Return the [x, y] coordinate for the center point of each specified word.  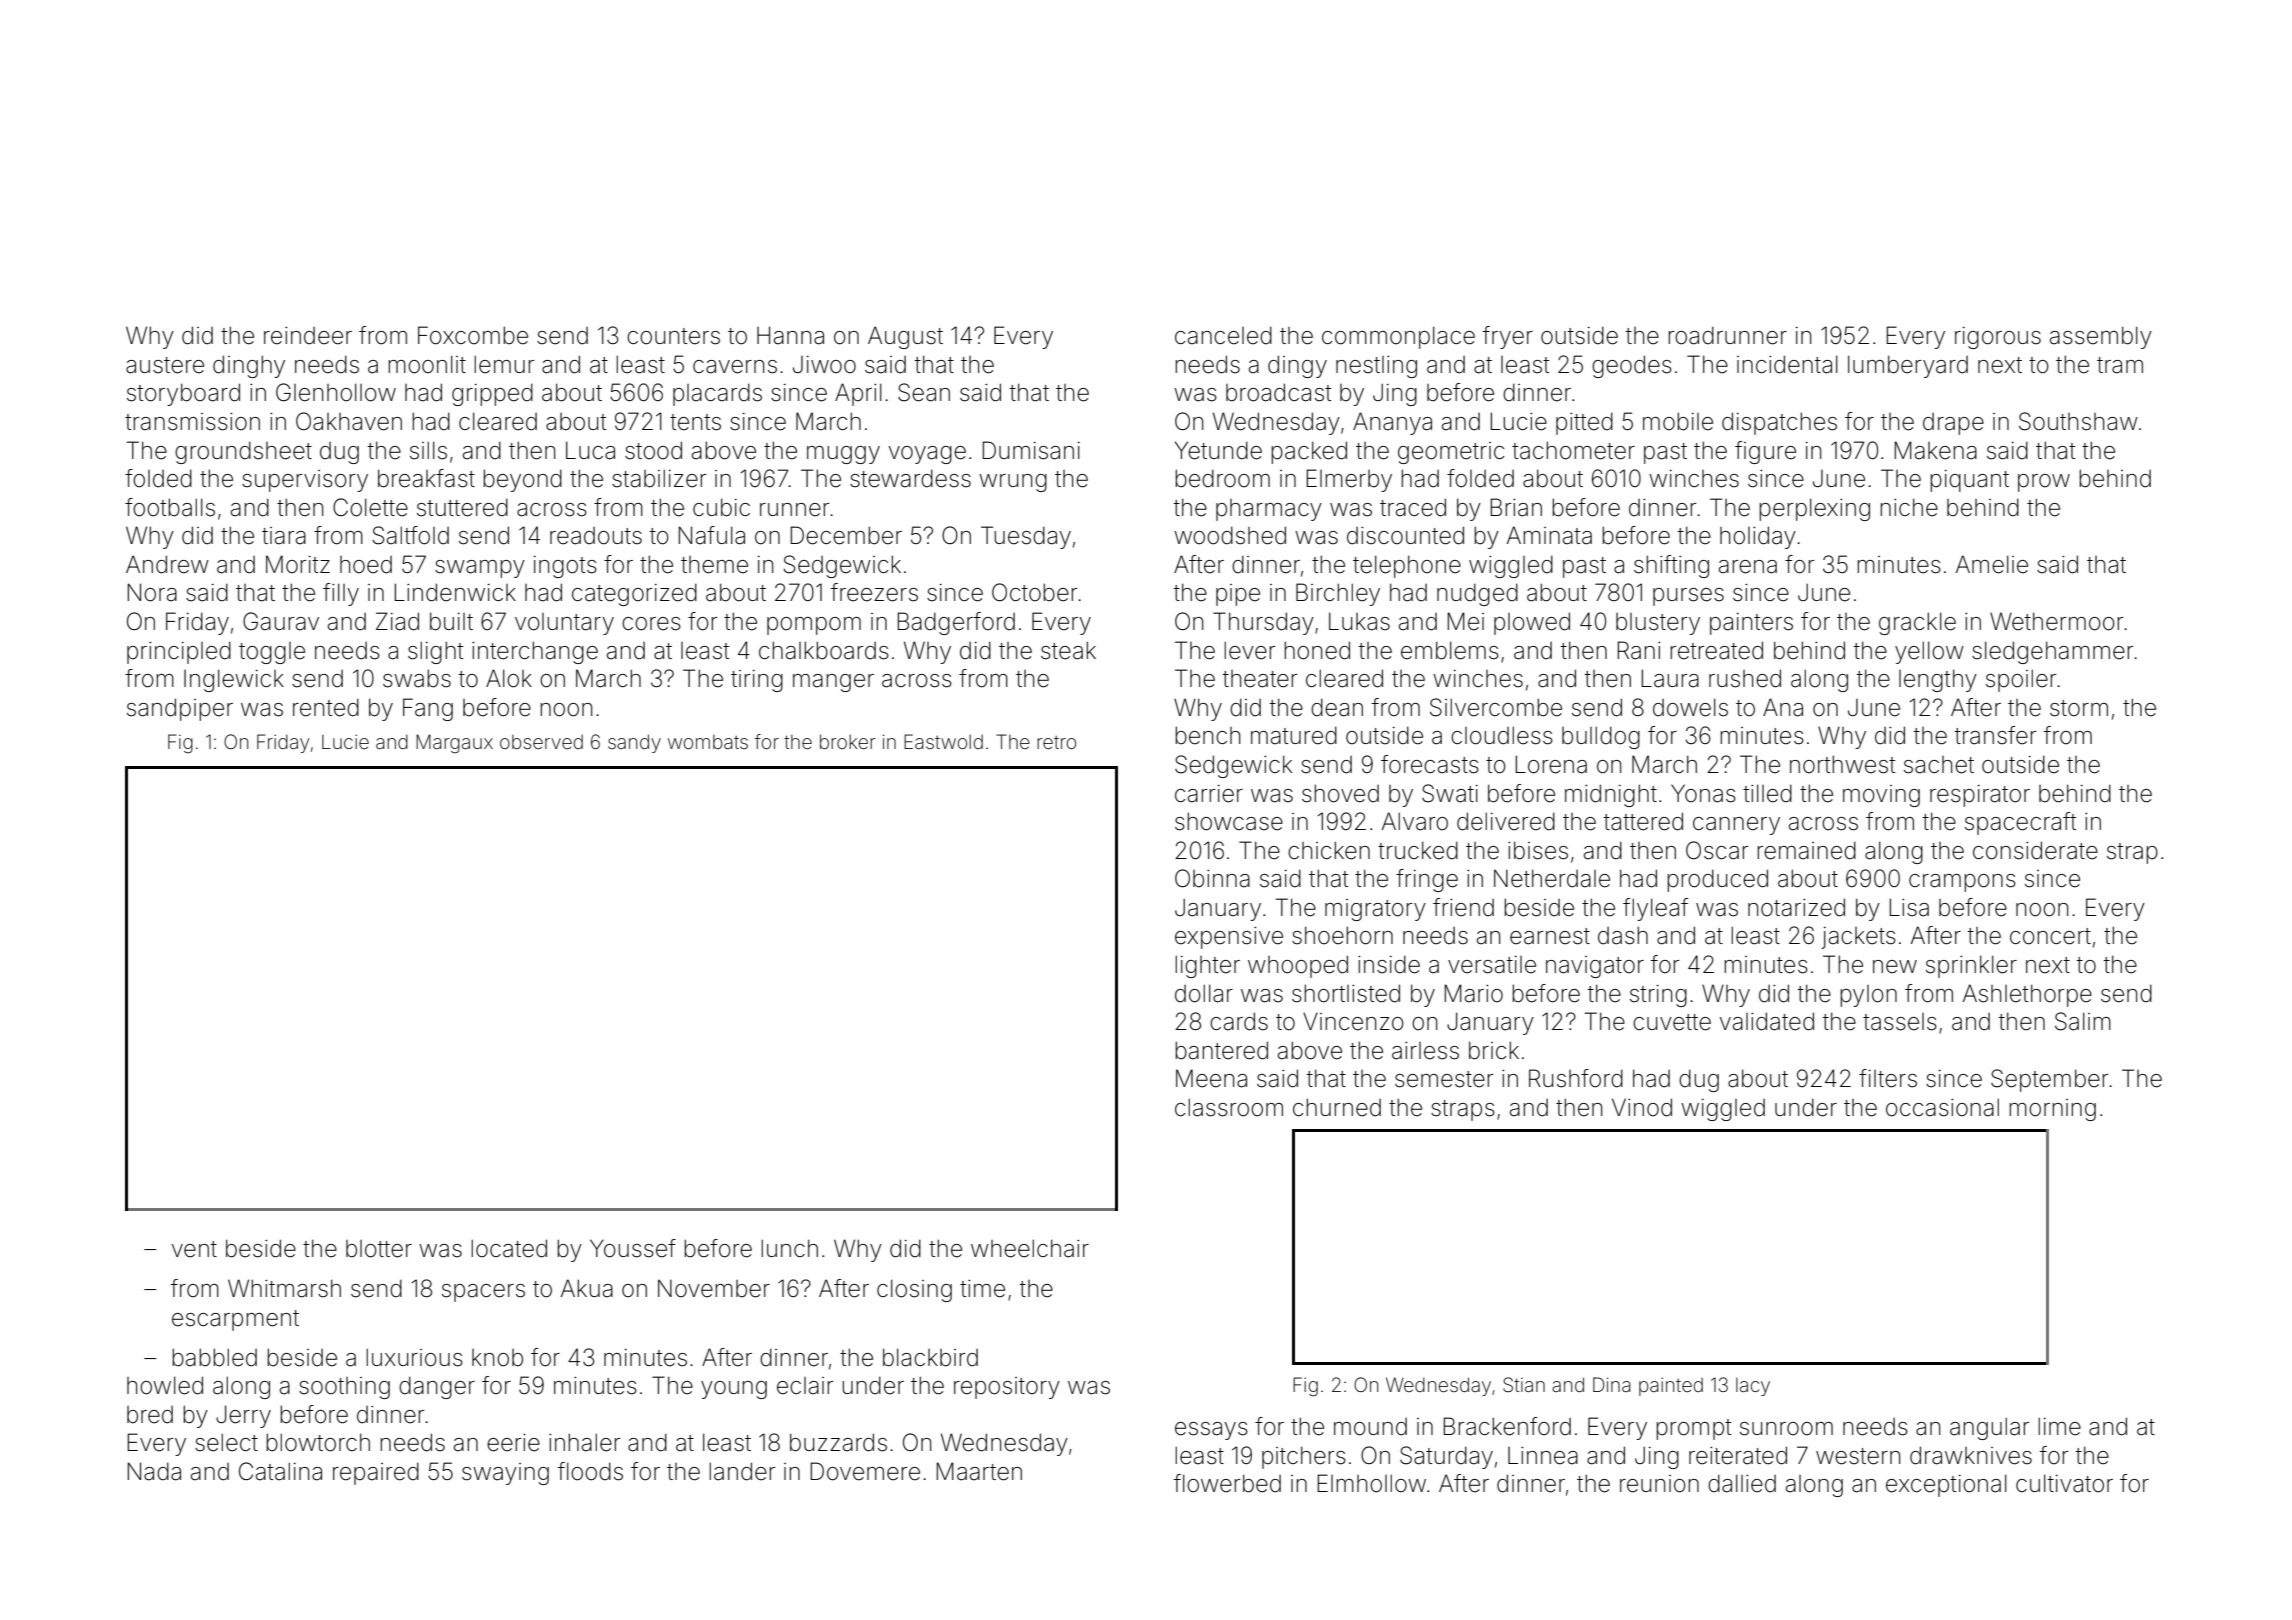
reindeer [308, 336]
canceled [1223, 335]
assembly [2101, 337]
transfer [1995, 735]
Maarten [979, 1471]
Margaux [454, 744]
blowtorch [318, 1442]
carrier [1209, 794]
